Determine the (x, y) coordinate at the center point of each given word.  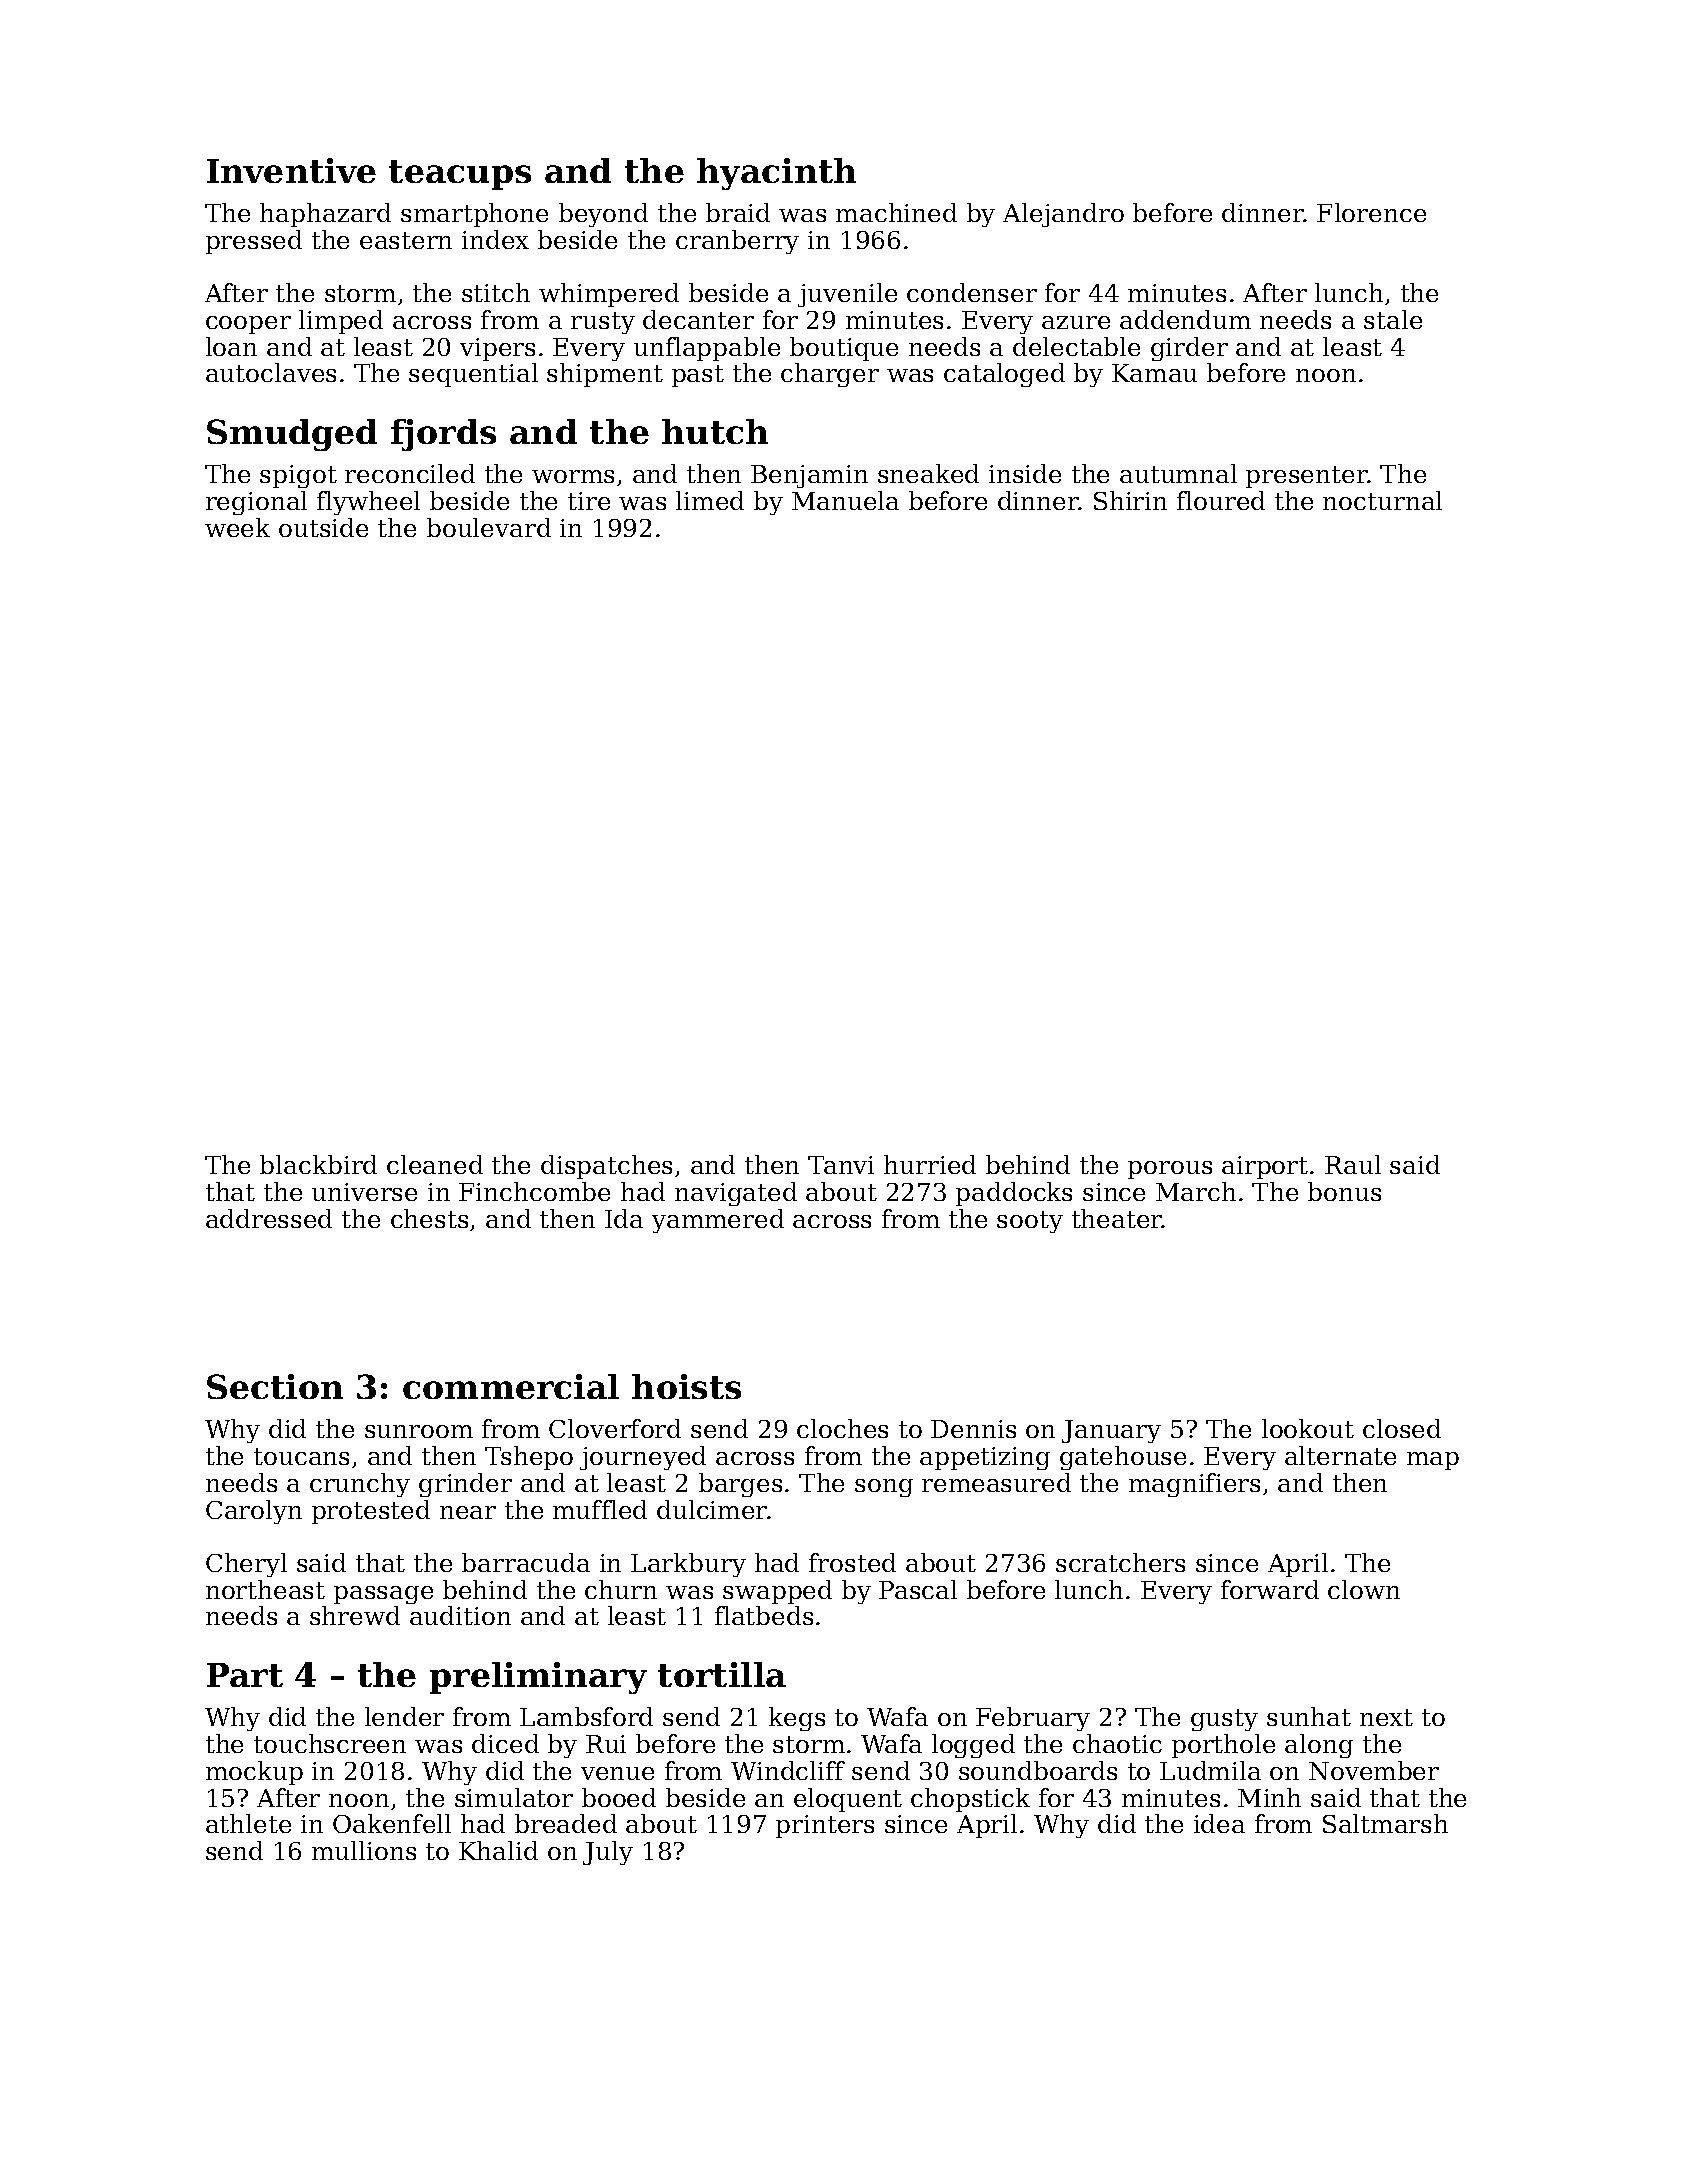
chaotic (1117, 1743)
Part (245, 1675)
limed (710, 500)
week (237, 527)
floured (1221, 500)
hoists (686, 1386)
